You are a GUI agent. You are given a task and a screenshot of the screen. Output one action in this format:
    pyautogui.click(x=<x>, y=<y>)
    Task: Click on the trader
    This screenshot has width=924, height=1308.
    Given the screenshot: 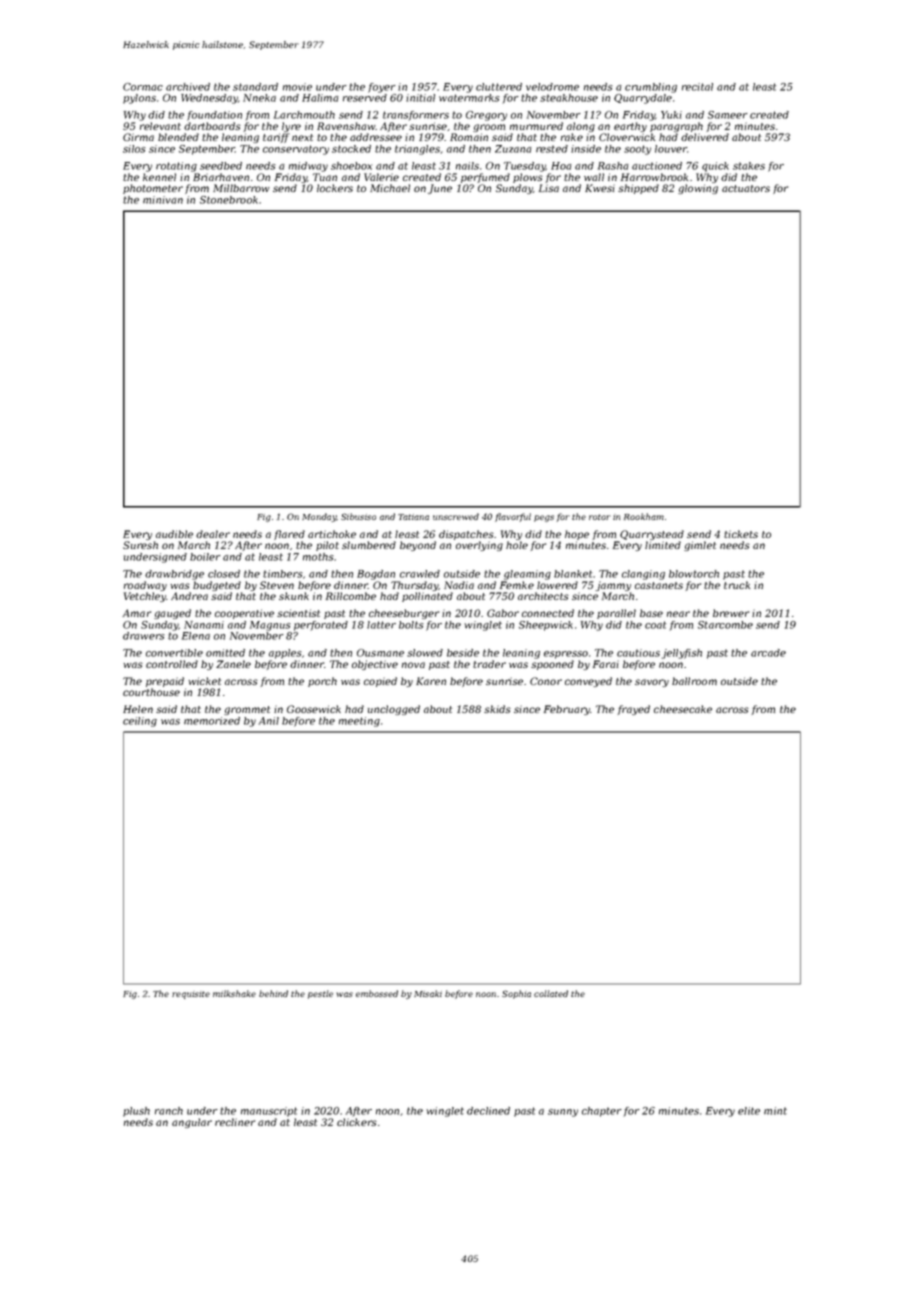 What is the action you would take?
    pyautogui.click(x=489, y=664)
